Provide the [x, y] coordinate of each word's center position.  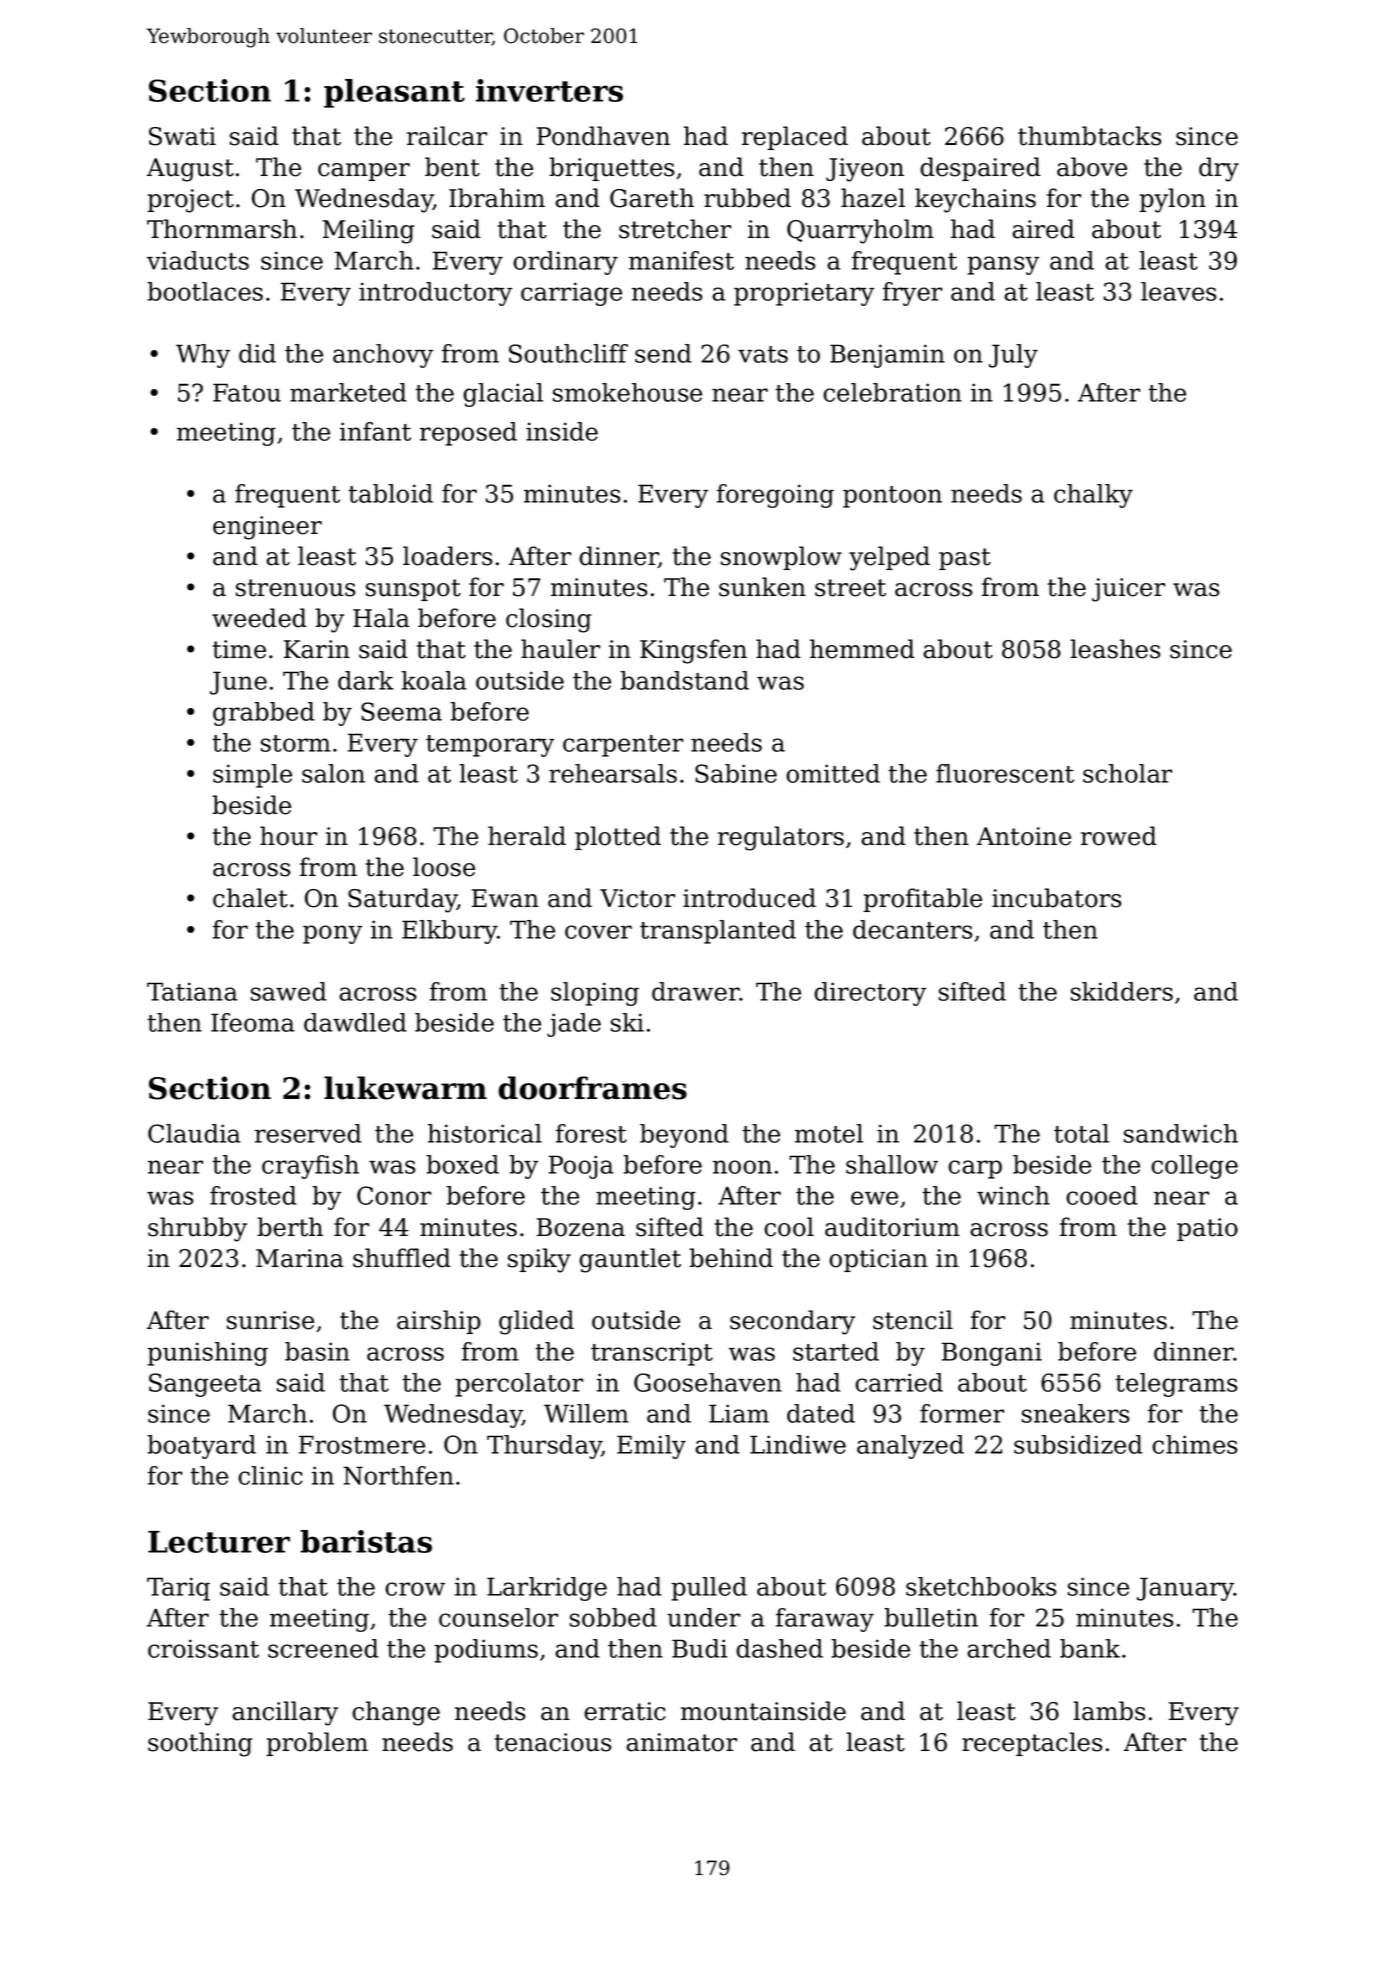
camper [364, 172]
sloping [595, 994]
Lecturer [219, 1542]
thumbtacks [1090, 136]
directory [870, 994]
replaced [795, 138]
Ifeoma [253, 1022]
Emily [651, 1447]
